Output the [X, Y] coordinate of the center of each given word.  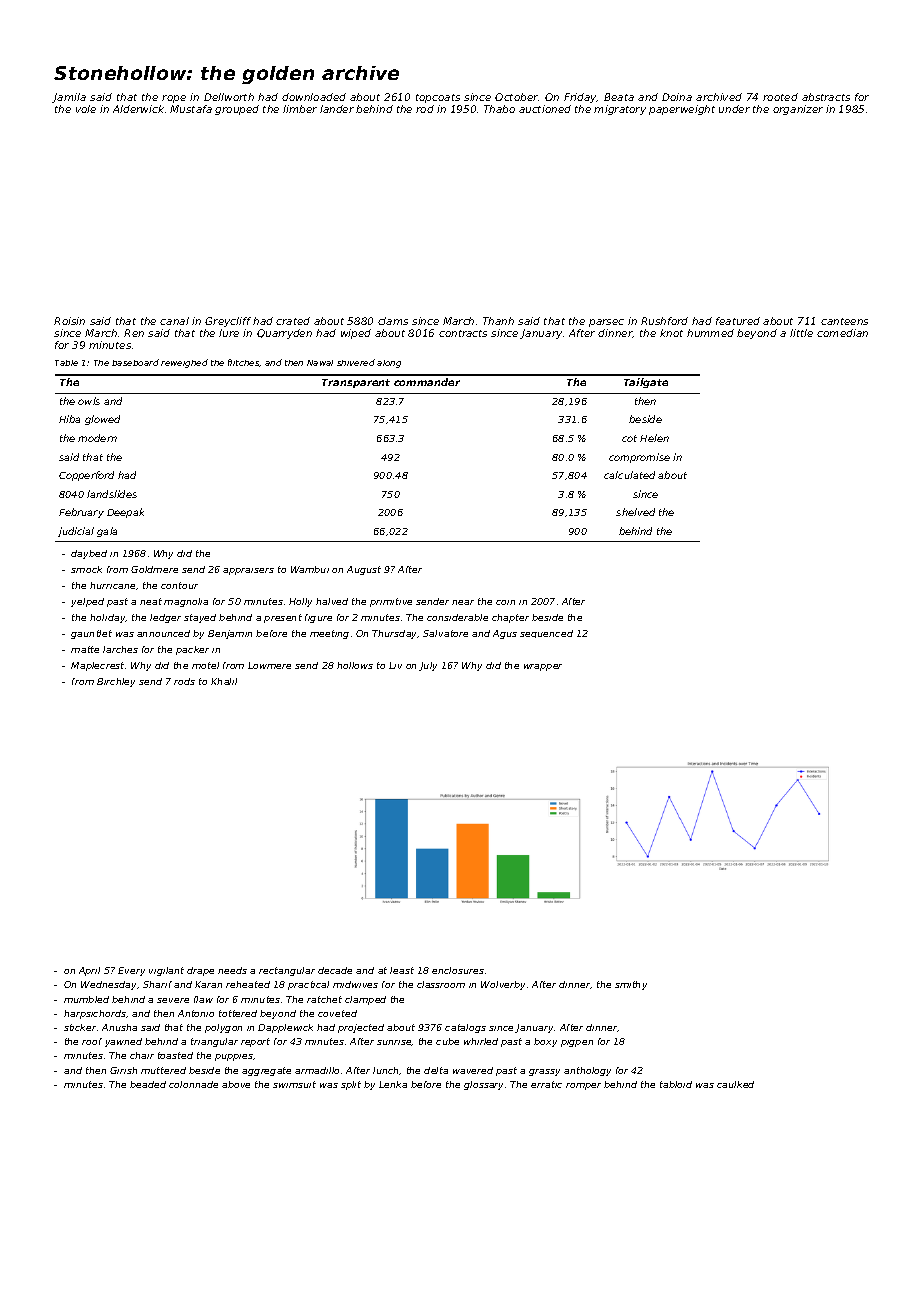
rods [184, 681]
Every [131, 971]
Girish [123, 1070]
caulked [735, 1084]
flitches [244, 363]
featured [738, 321]
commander [427, 382]
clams [393, 321]
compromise [639, 458]
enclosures [458, 970]
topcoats [438, 98]
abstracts [826, 97]
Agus [505, 634]
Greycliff [228, 322]
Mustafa [191, 109]
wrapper [543, 667]
